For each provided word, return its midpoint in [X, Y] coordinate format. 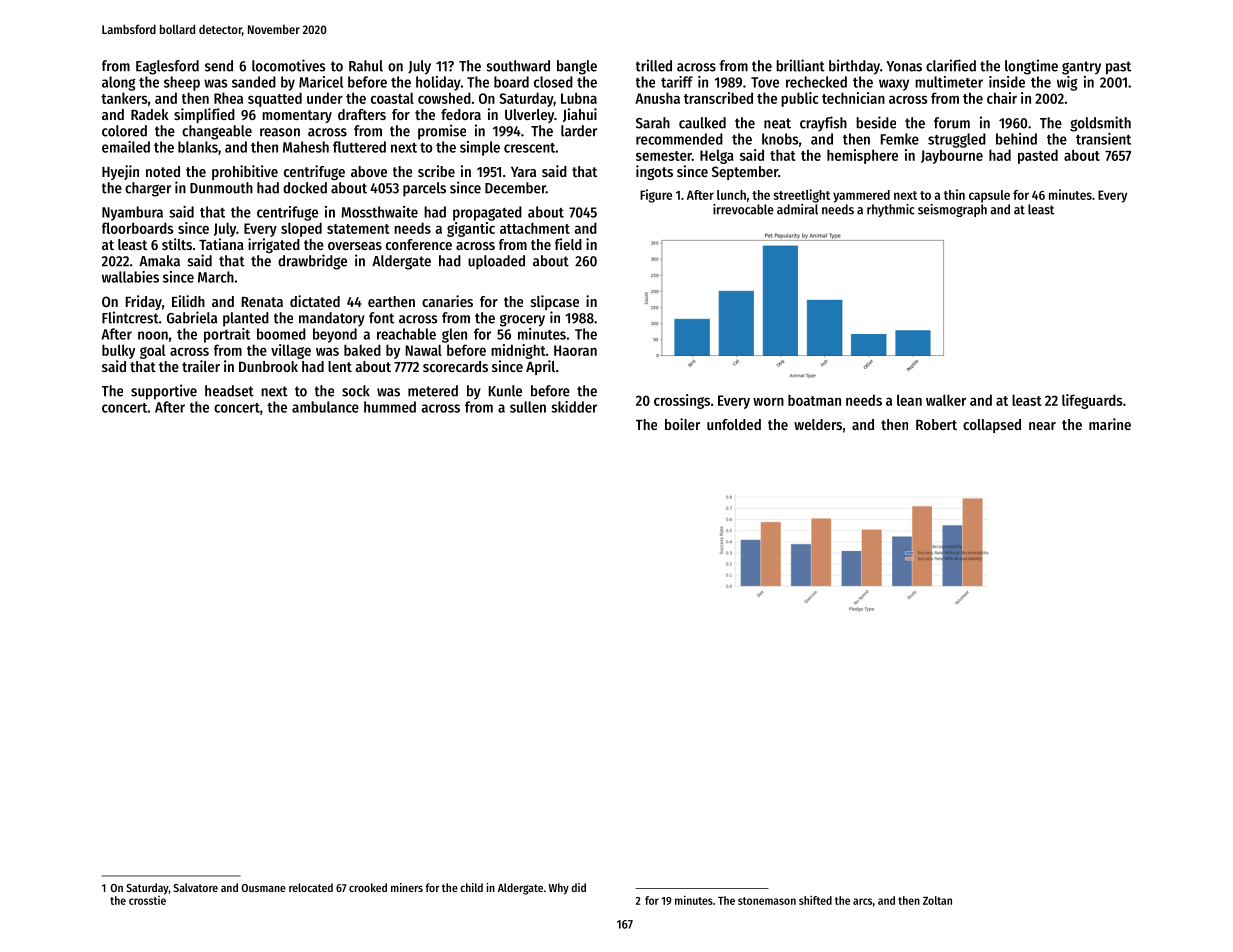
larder [579, 131]
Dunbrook [268, 366]
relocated [311, 887]
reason [280, 132]
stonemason [767, 901]
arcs [862, 901]
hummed [390, 407]
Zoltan [937, 900]
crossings [682, 401]
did [579, 887]
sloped [301, 229]
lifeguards [1092, 401]
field [568, 244]
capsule [989, 196]
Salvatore [195, 887]
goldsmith [1100, 124]
